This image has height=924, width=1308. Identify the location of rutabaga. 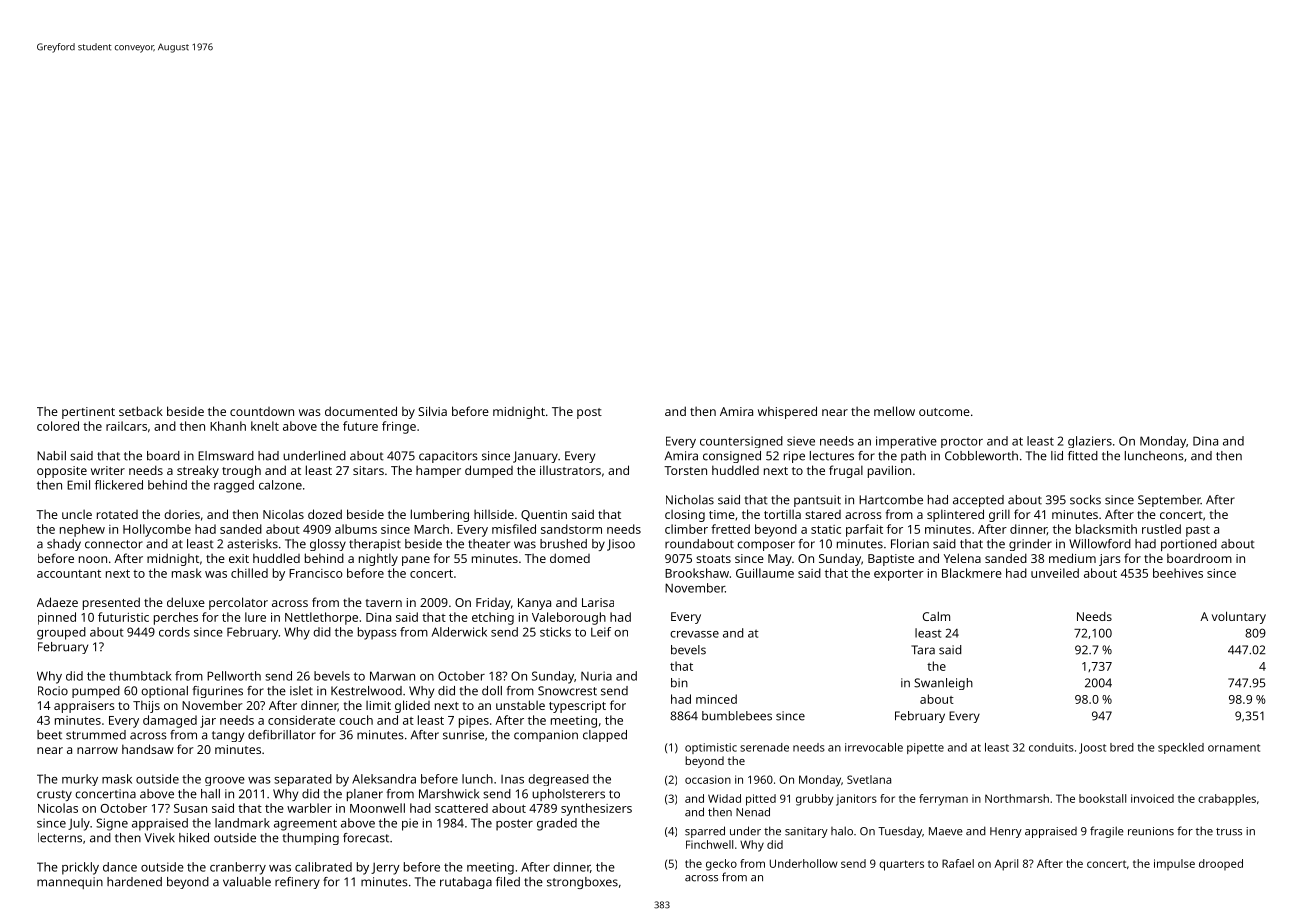
(466, 883).
